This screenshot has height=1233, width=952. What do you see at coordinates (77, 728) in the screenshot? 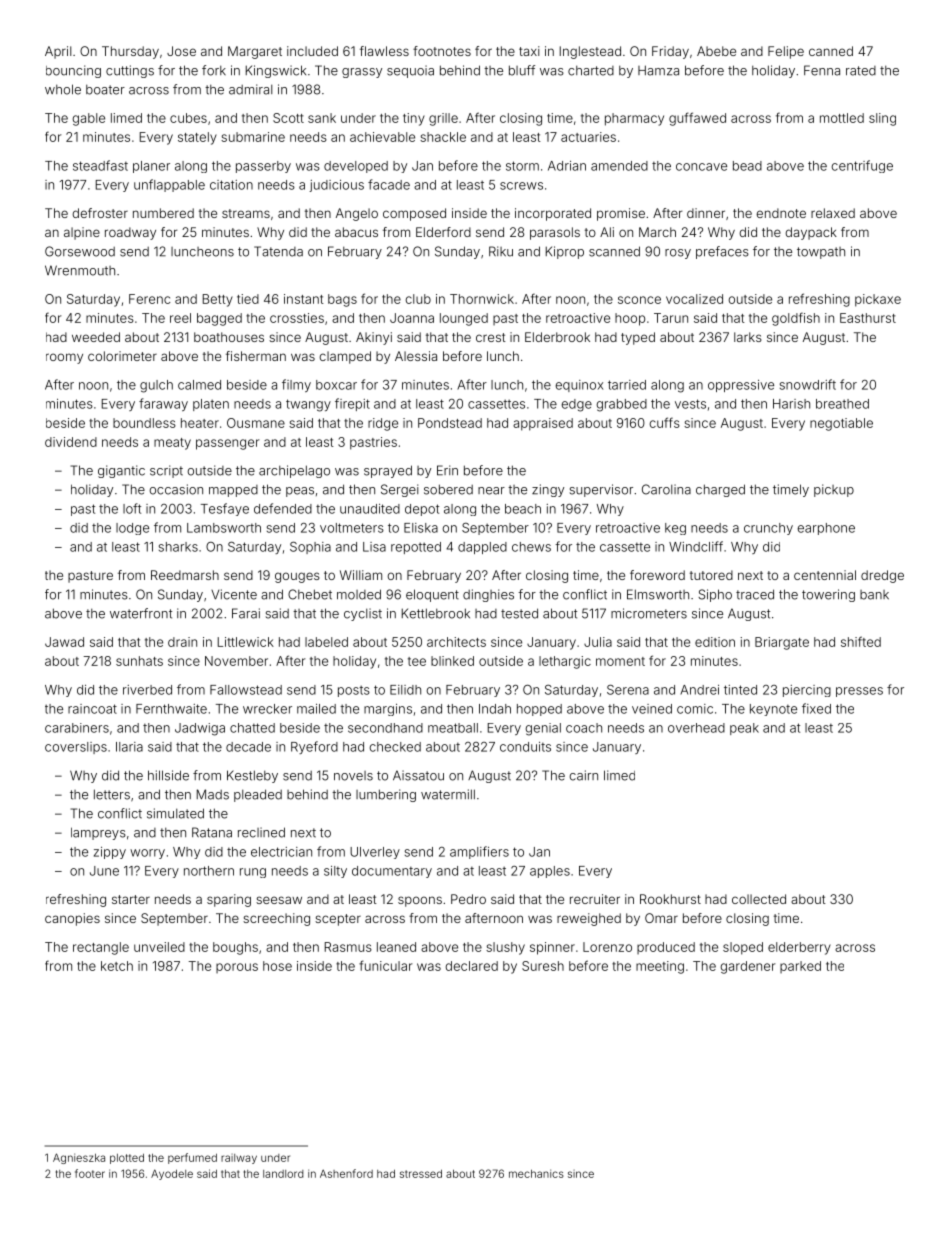
I see `carabiners` at bounding box center [77, 728].
